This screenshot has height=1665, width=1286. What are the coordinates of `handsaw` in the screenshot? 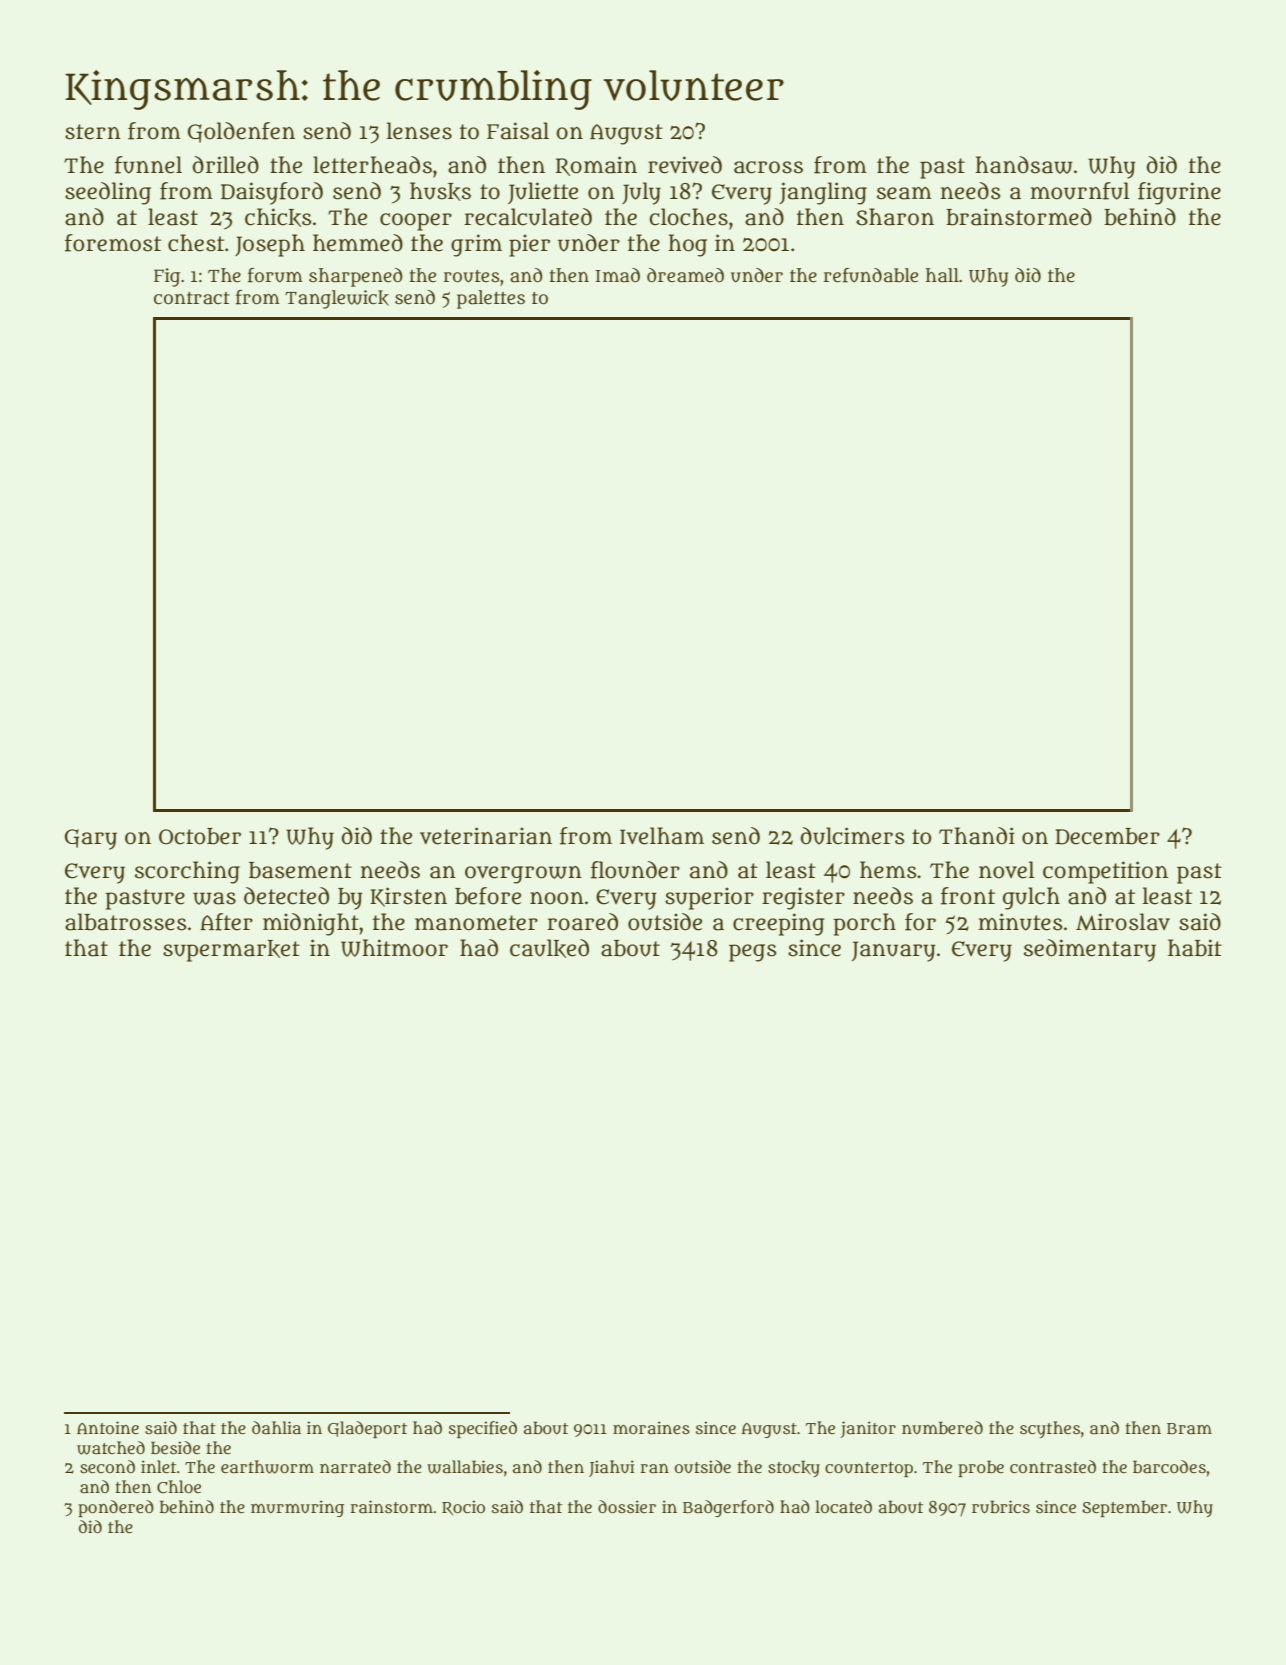 It's located at (1024, 165).
